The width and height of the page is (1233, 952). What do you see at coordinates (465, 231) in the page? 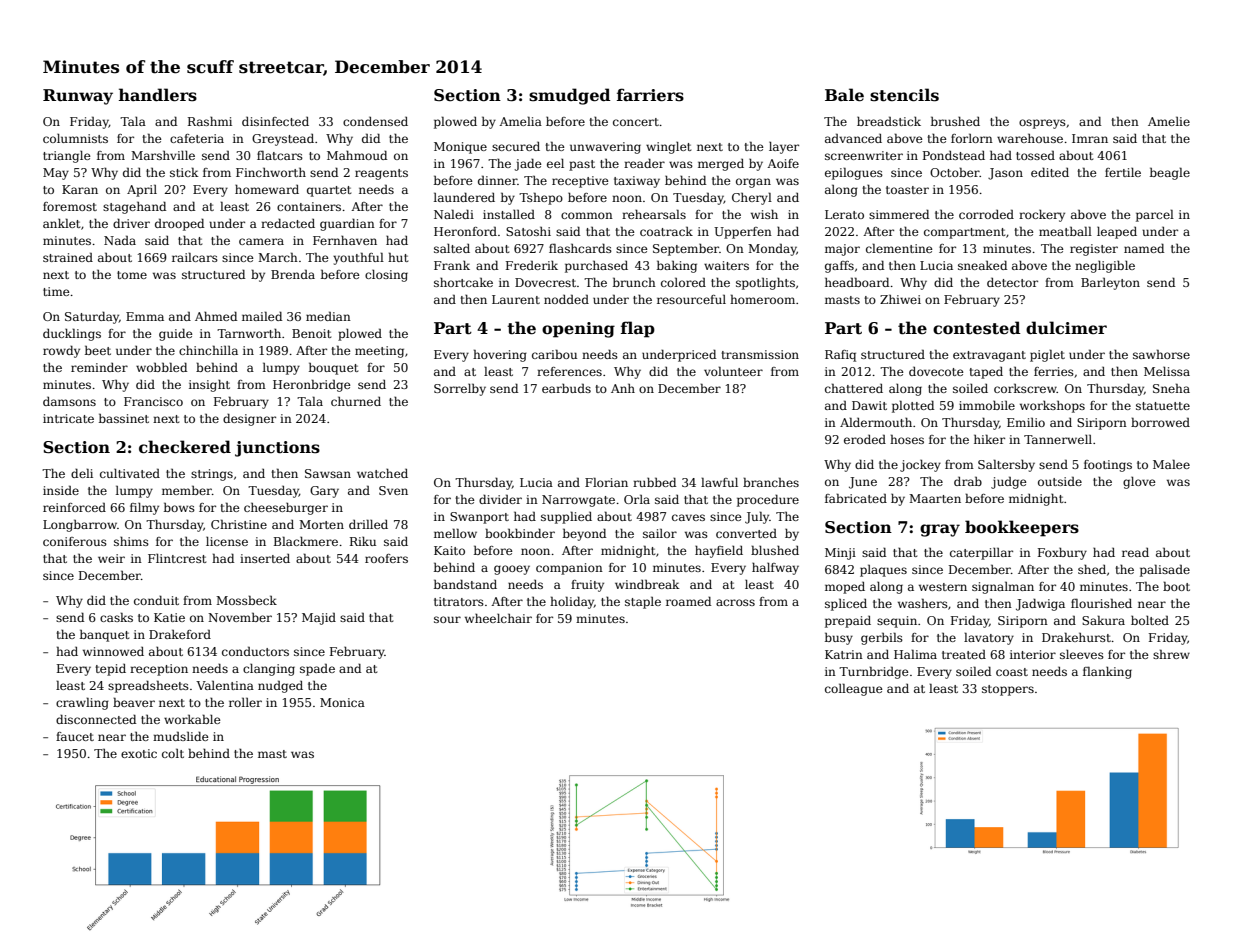
I see `Heronford` at bounding box center [465, 231].
